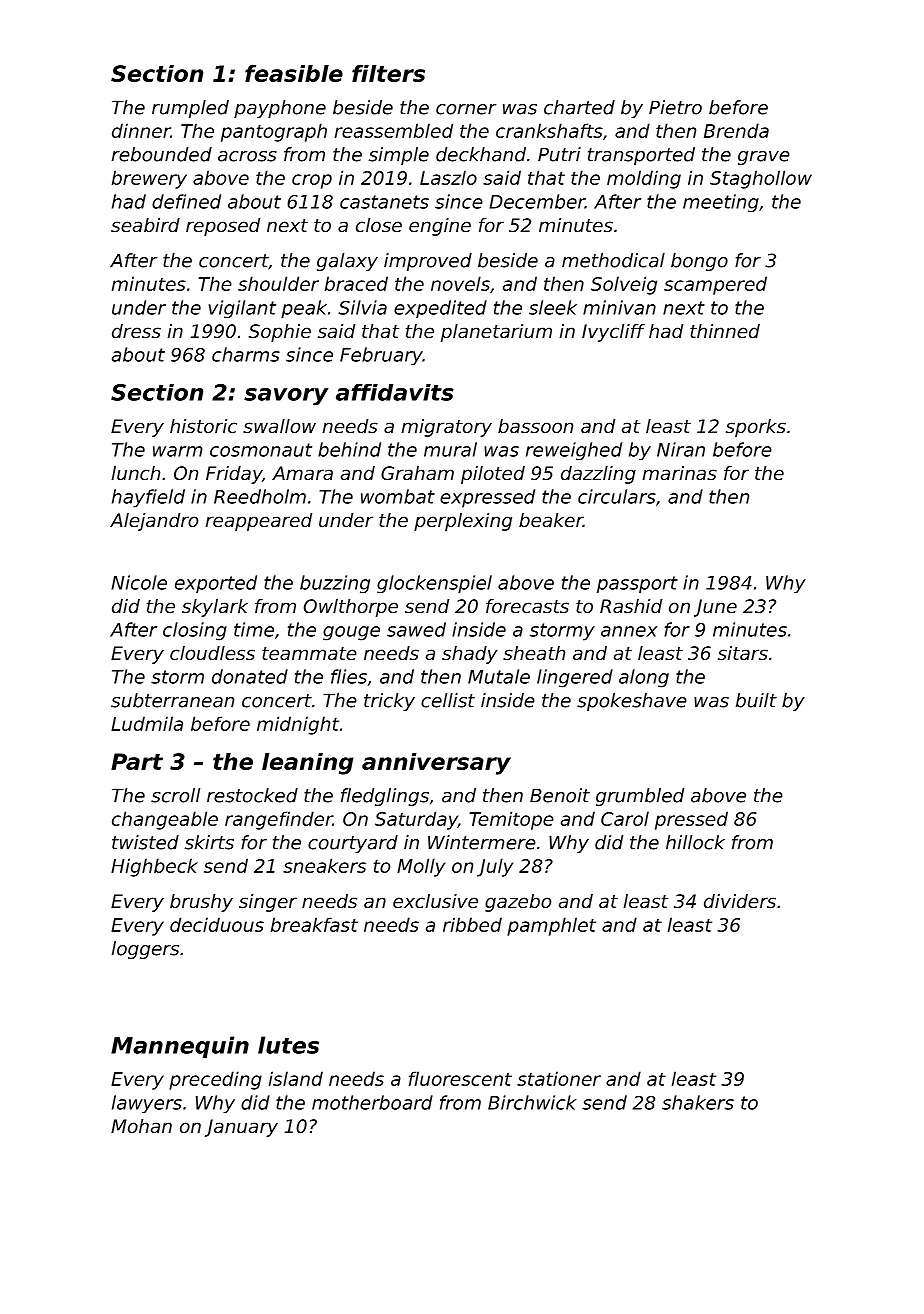  What do you see at coordinates (388, 73) in the screenshot?
I see `filters` at bounding box center [388, 73].
